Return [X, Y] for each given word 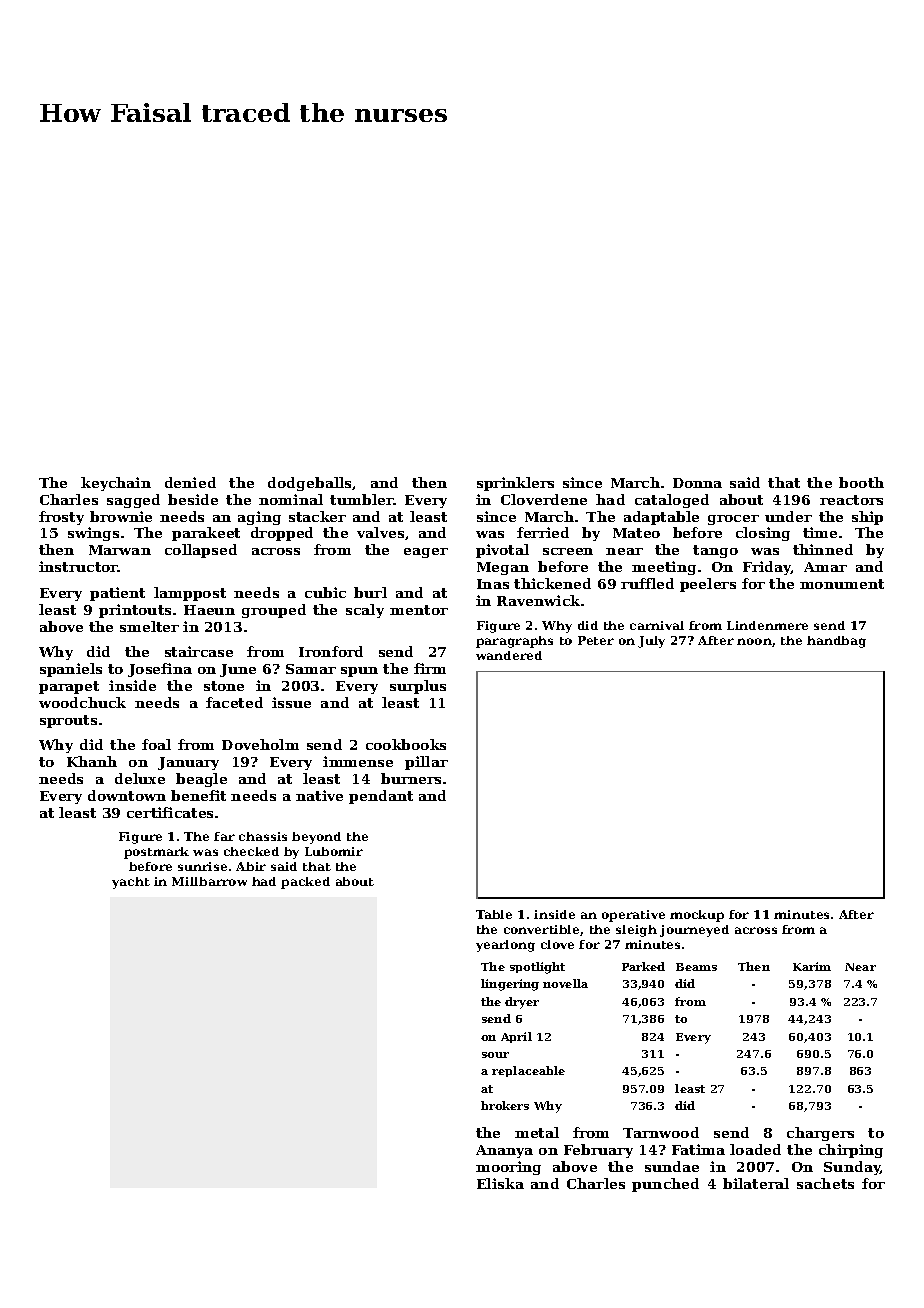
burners [411, 778]
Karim [812, 966]
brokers [505, 1105]
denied [190, 482]
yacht [131, 883]
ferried [543, 532]
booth [861, 482]
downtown [127, 795]
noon [754, 641]
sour [495, 1055]
